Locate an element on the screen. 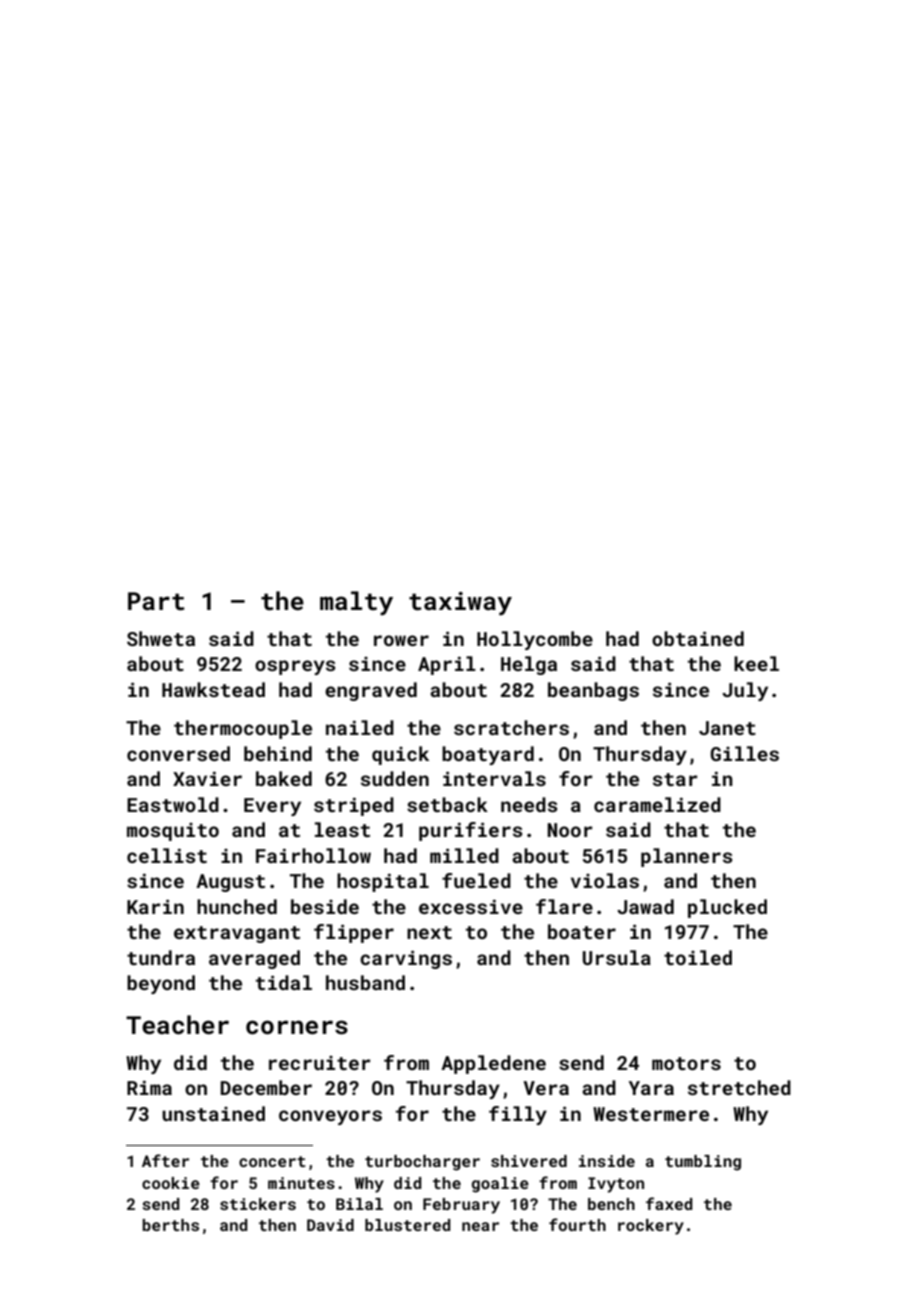 This screenshot has height=1314, width=924. motors is located at coordinates (686, 1063).
